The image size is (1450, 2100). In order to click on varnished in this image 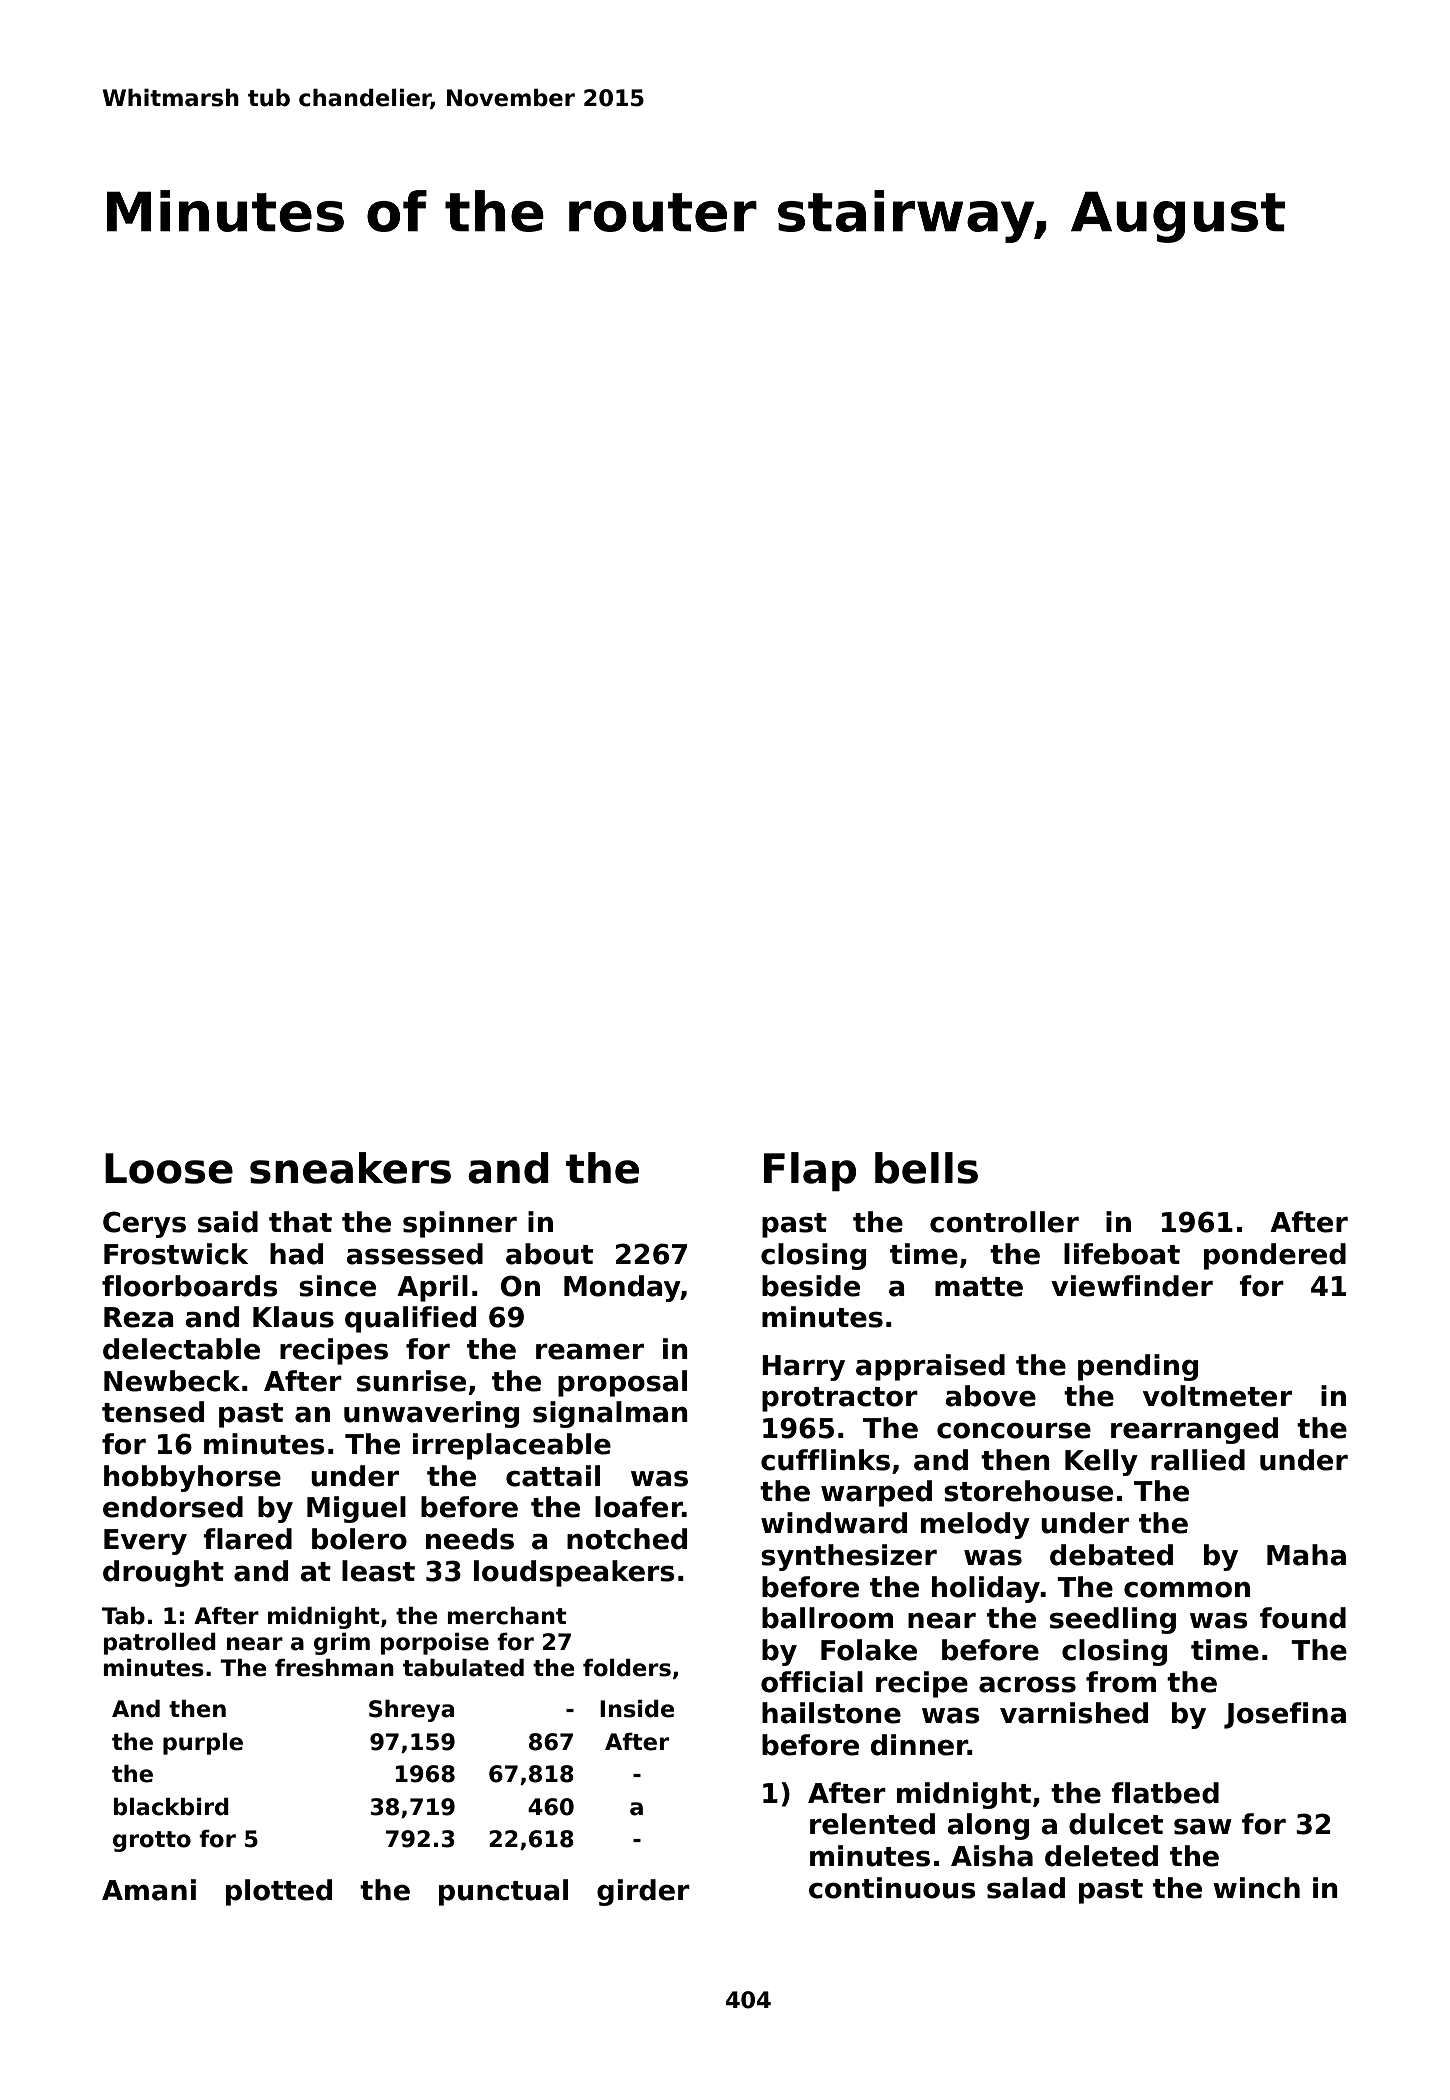, I will do `click(1074, 1713)`.
